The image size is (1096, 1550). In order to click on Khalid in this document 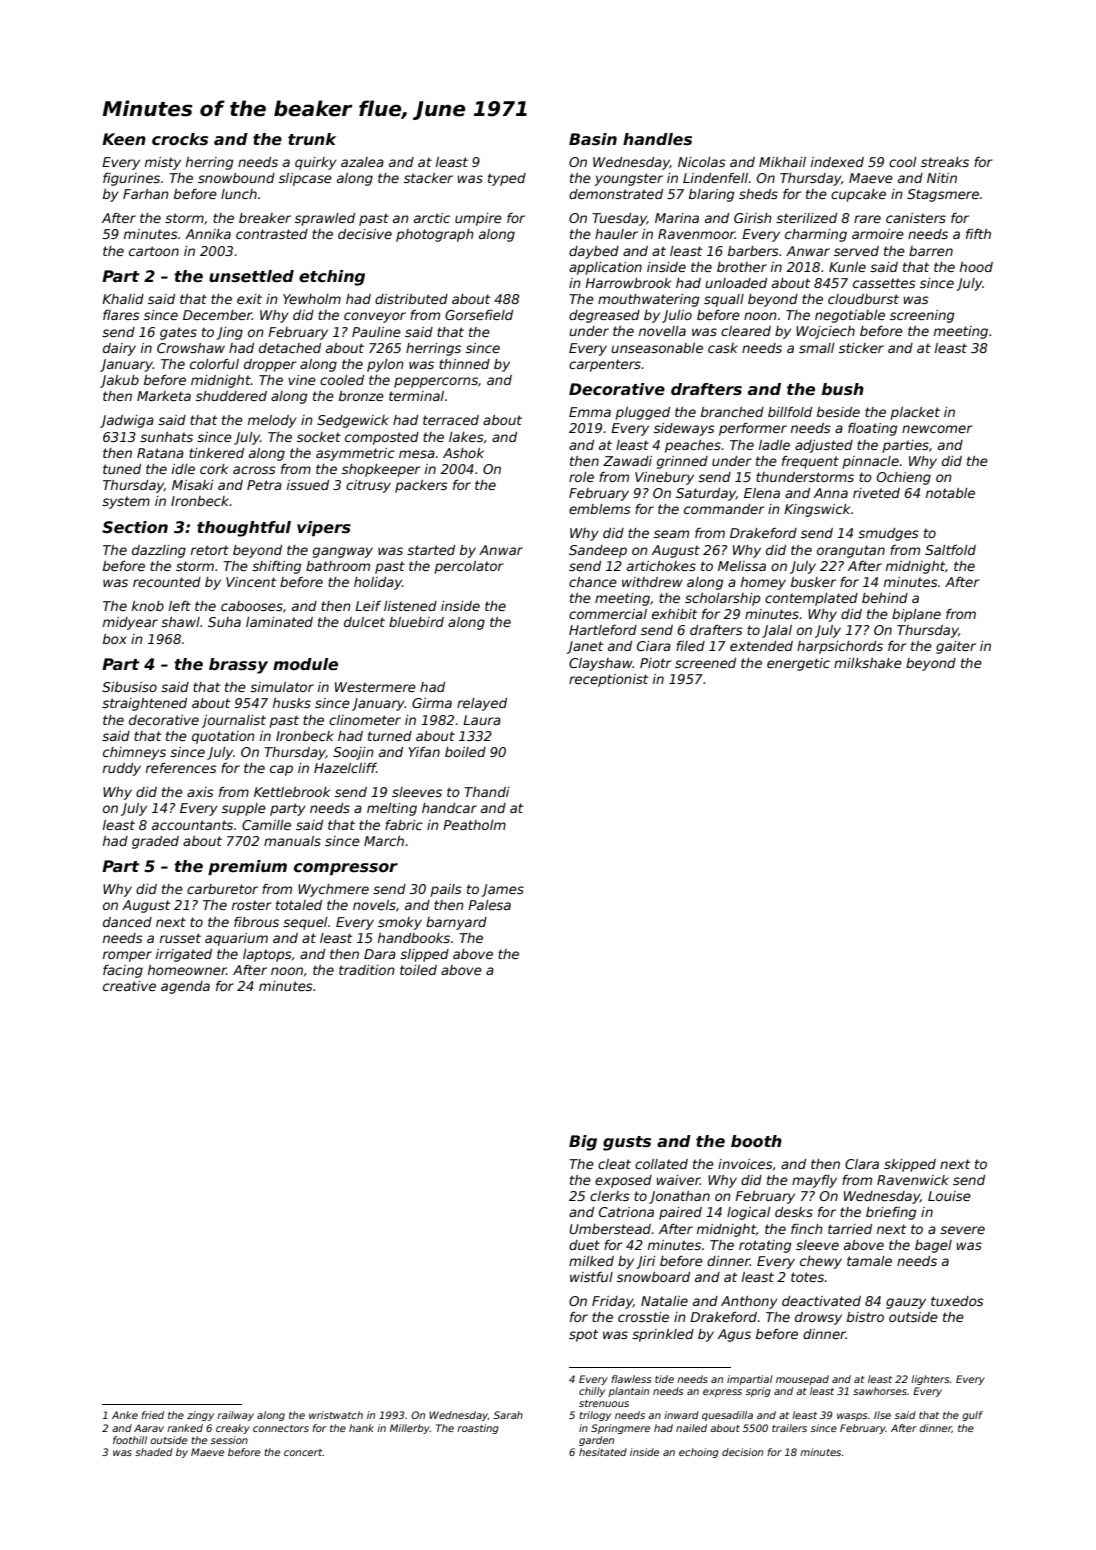, I will do `click(123, 299)`.
